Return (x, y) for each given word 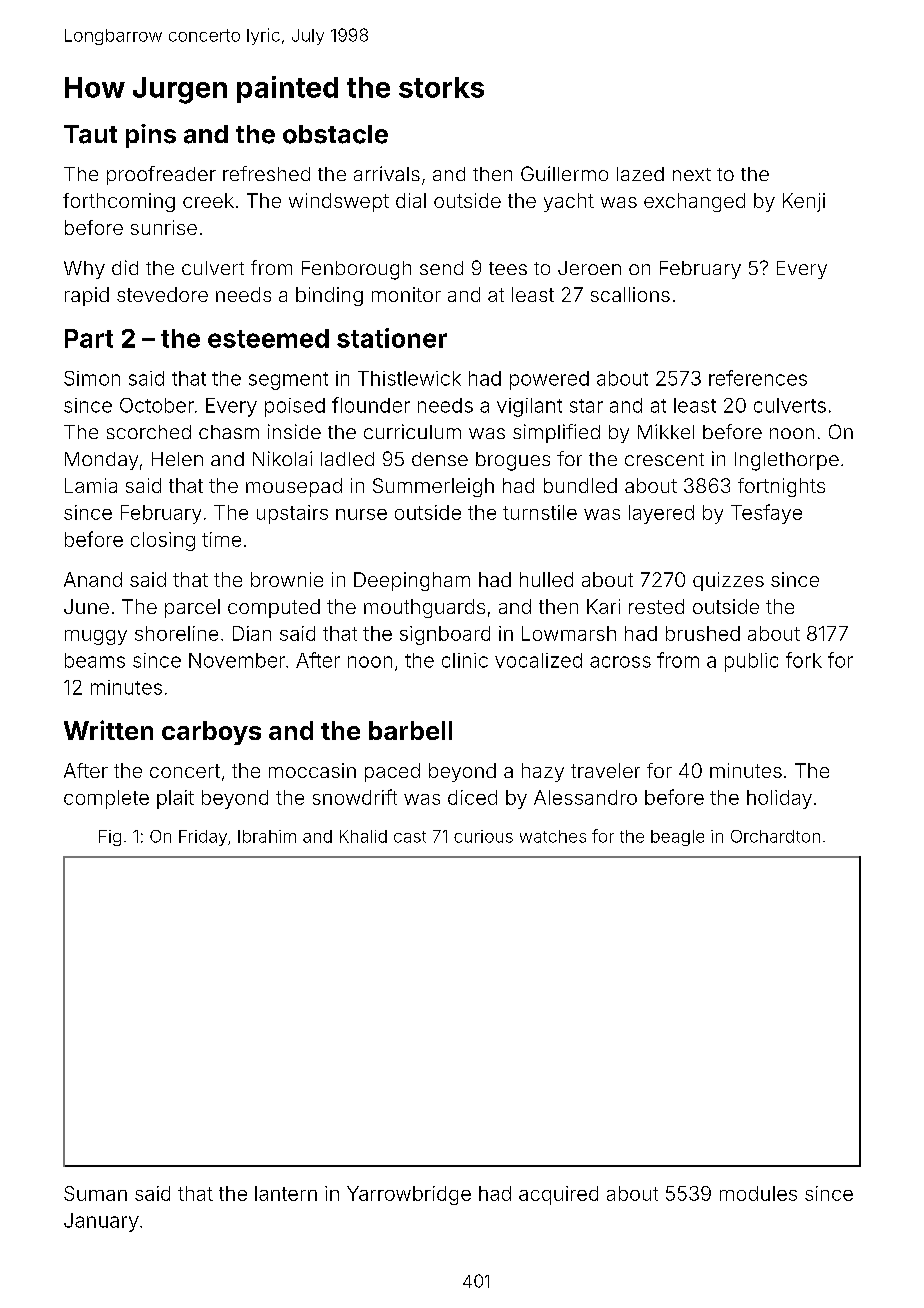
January (101, 1222)
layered (661, 514)
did (125, 267)
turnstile (540, 512)
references (758, 378)
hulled (546, 579)
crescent (664, 459)
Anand (93, 579)
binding (329, 296)
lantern (286, 1193)
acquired (558, 1195)
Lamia (91, 485)
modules (758, 1193)
